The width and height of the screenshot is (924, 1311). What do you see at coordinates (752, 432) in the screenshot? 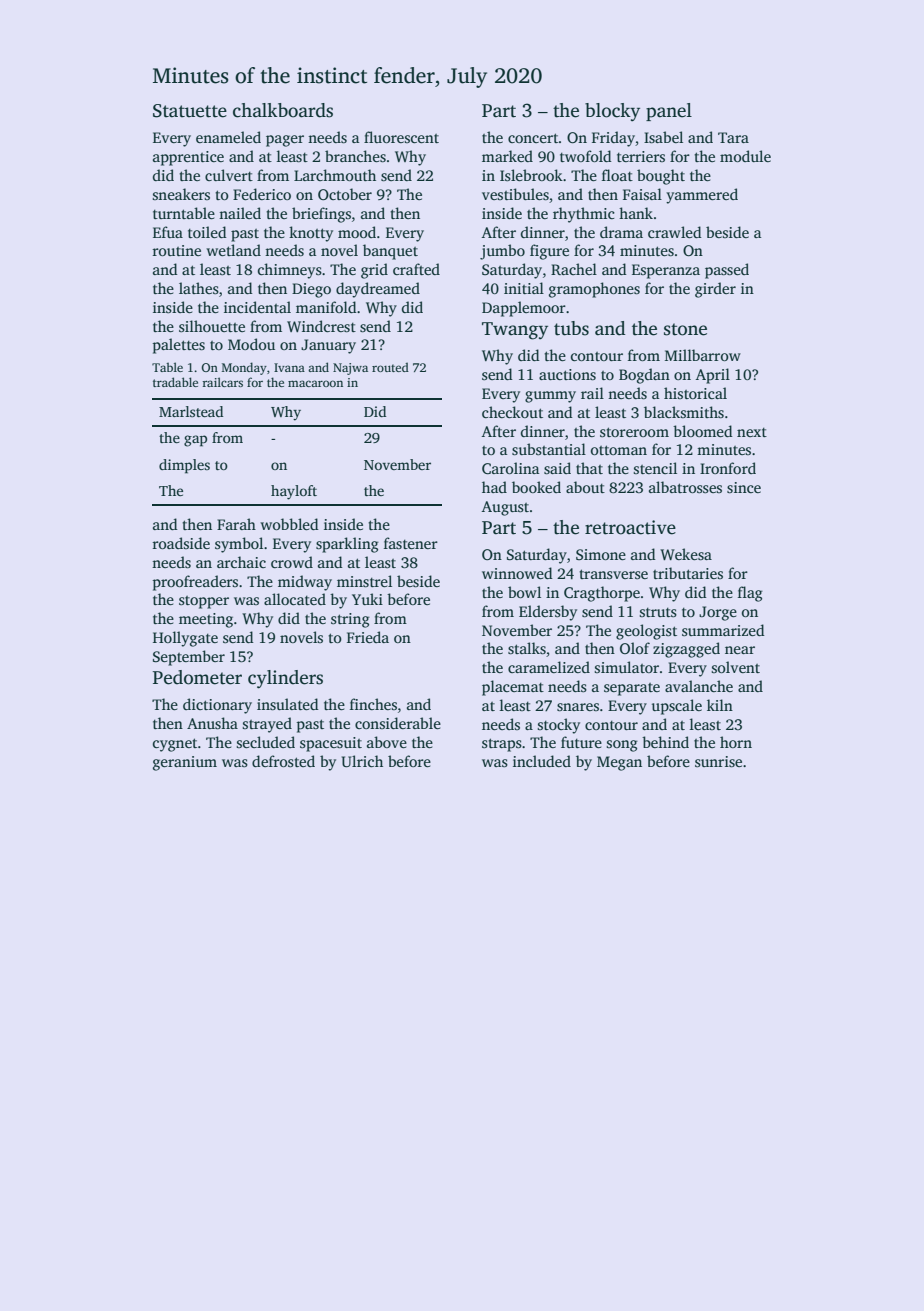
I see `next` at bounding box center [752, 432].
